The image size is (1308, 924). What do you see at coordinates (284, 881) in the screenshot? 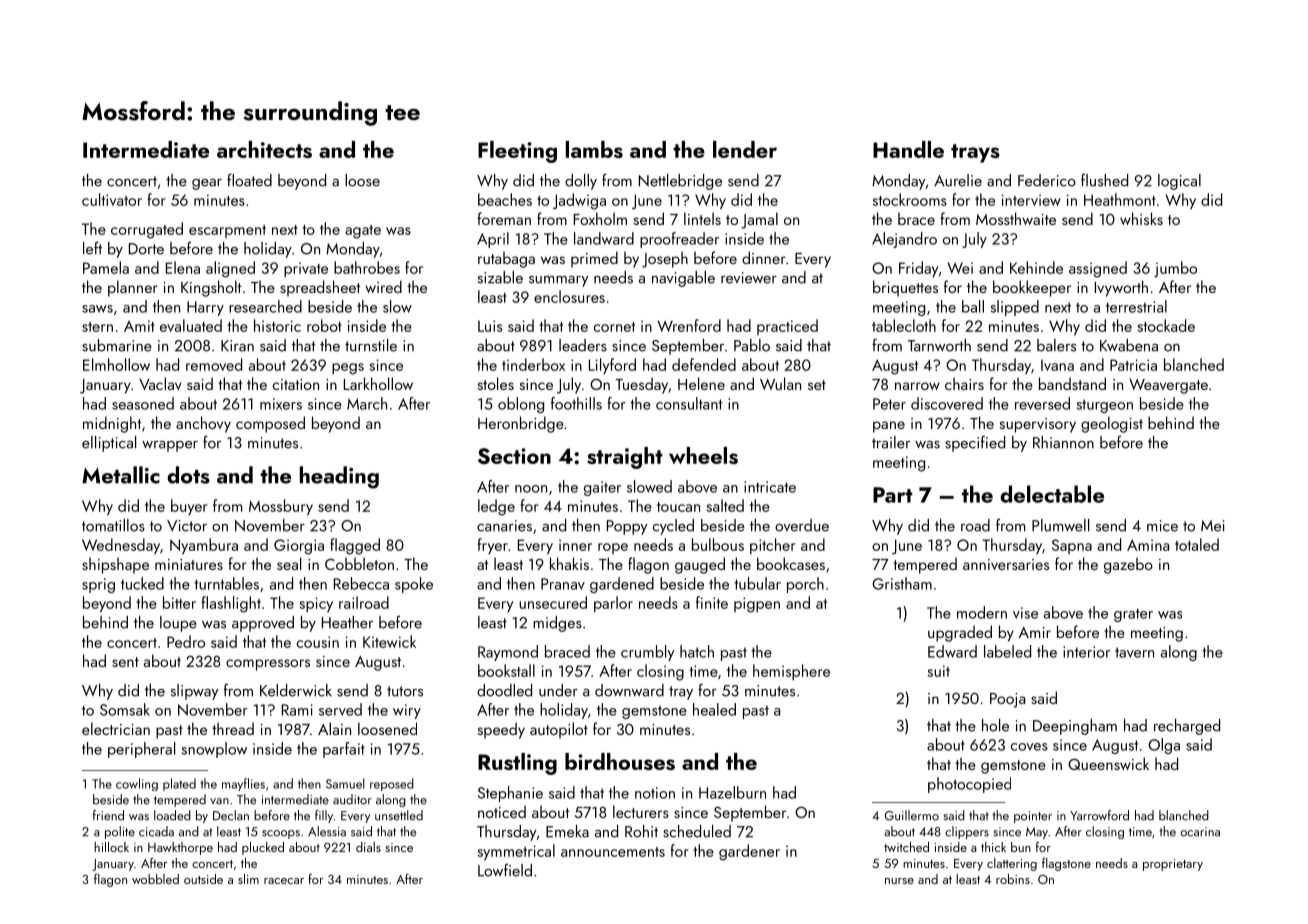
I see `racecar` at bounding box center [284, 881].
